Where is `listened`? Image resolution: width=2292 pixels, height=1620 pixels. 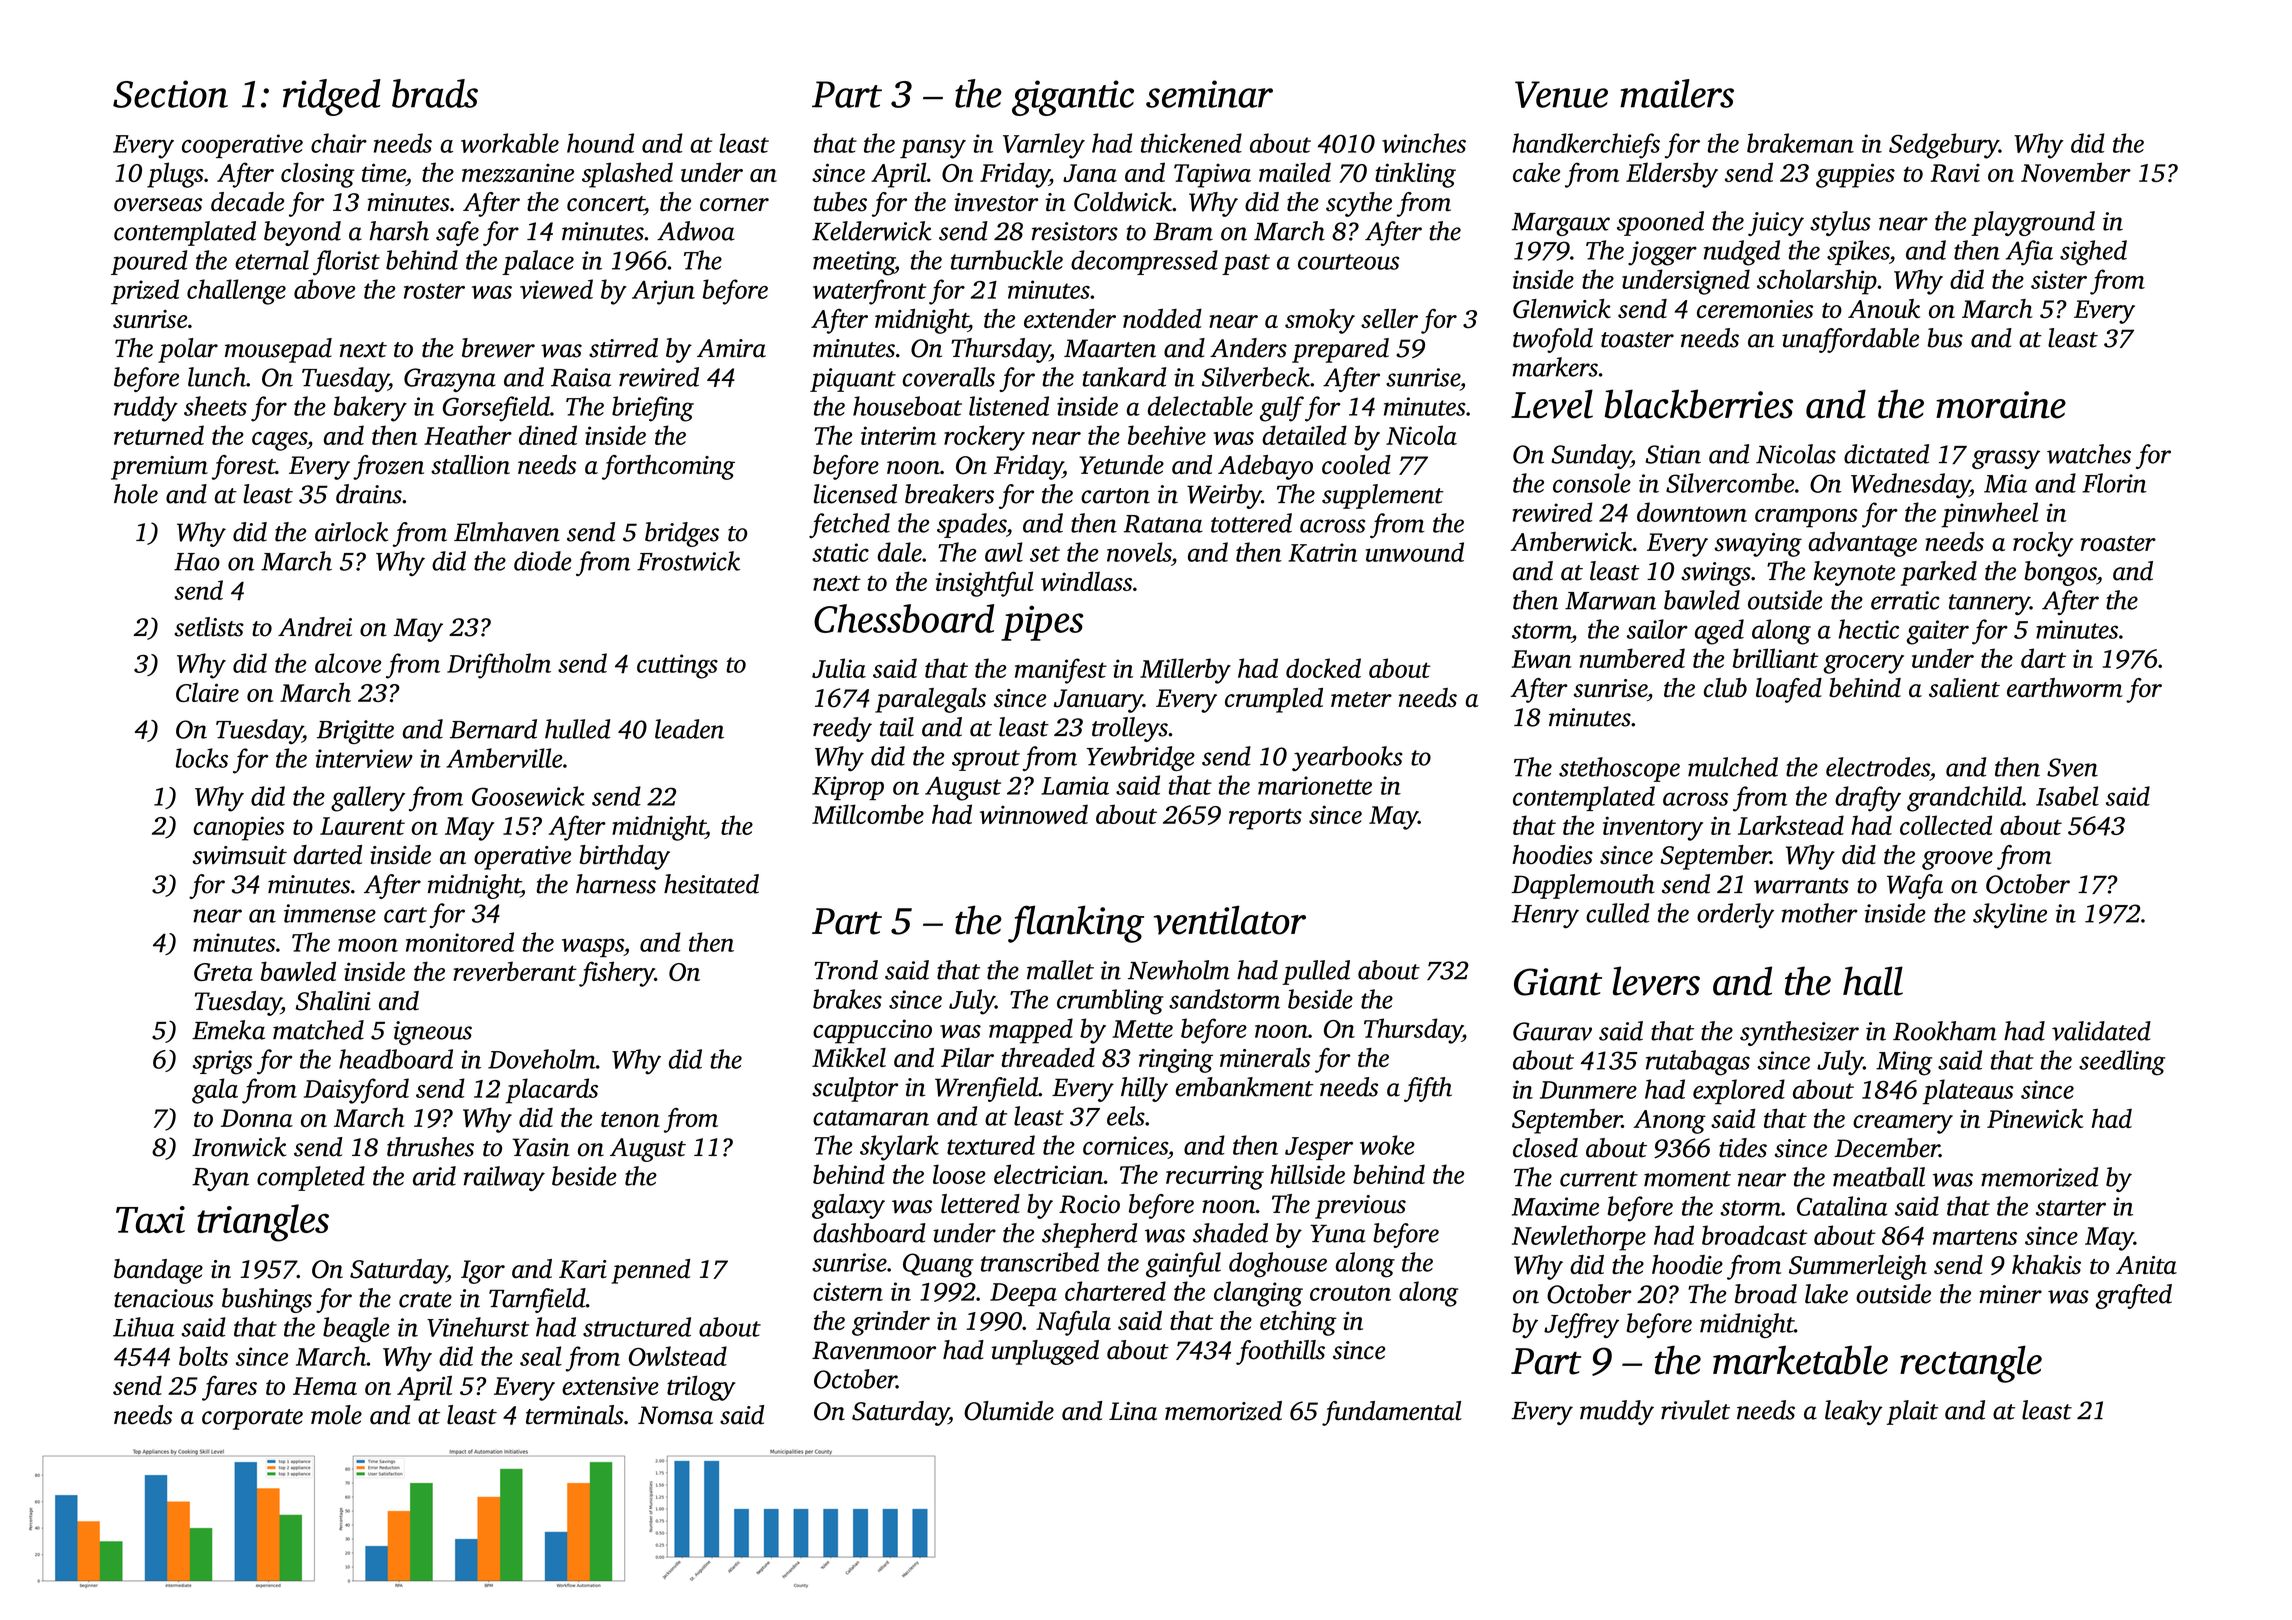
listened is located at coordinates (1009, 406).
